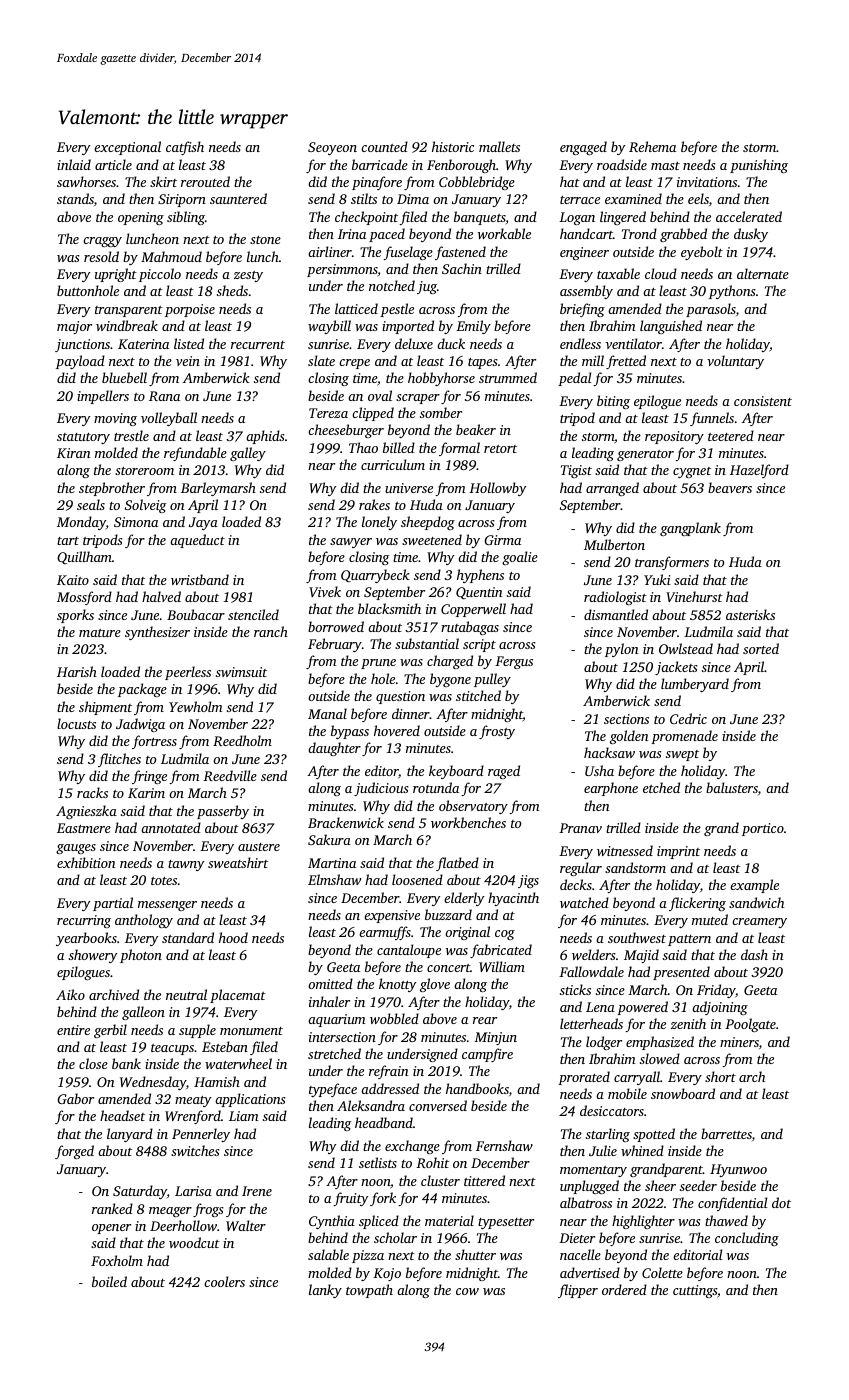  Describe the element at coordinates (265, 437) in the screenshot. I see `aphids` at that location.
